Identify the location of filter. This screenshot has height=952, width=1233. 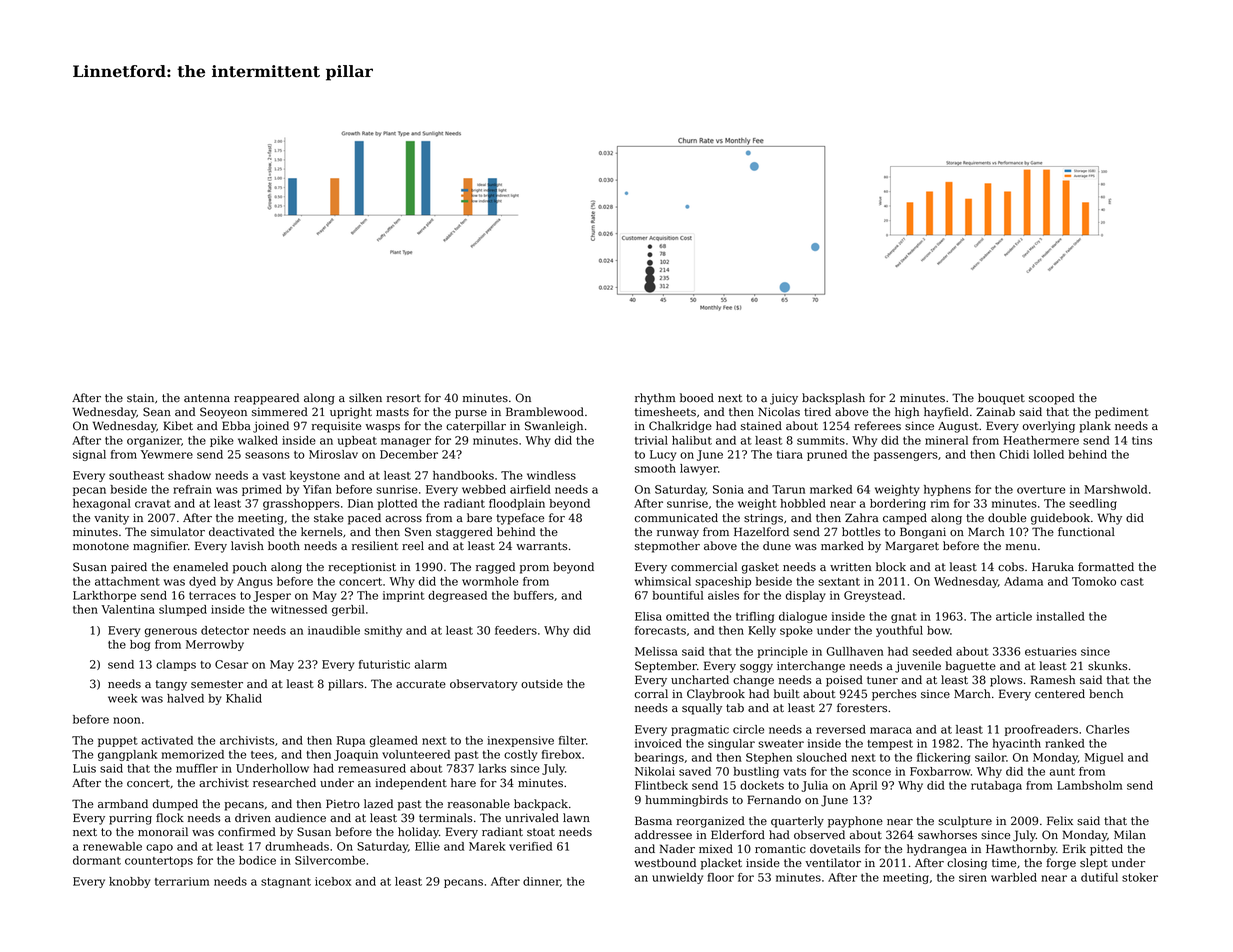
(572, 740).
